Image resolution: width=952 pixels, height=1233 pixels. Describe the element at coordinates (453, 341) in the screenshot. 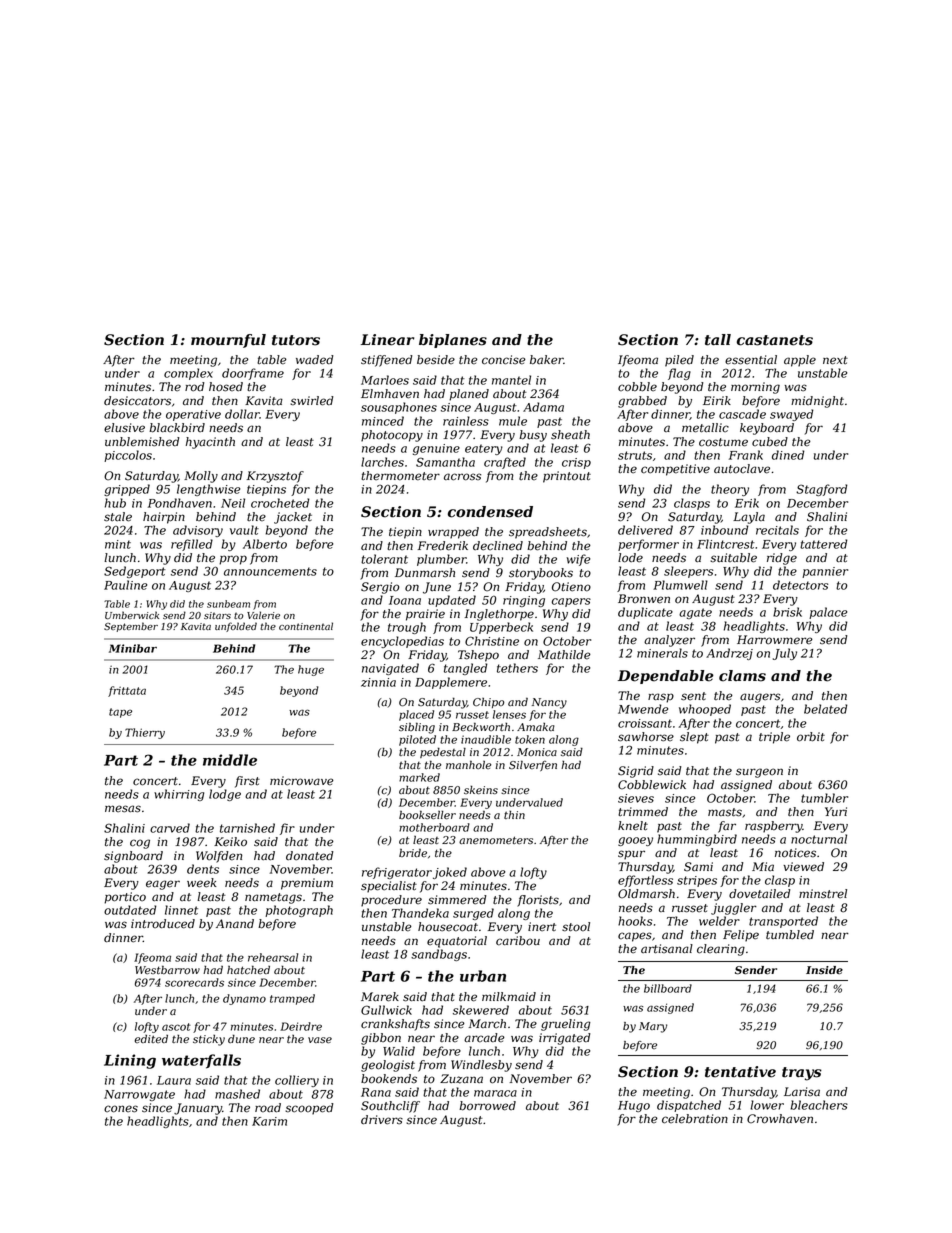

I see `biplanes` at that location.
